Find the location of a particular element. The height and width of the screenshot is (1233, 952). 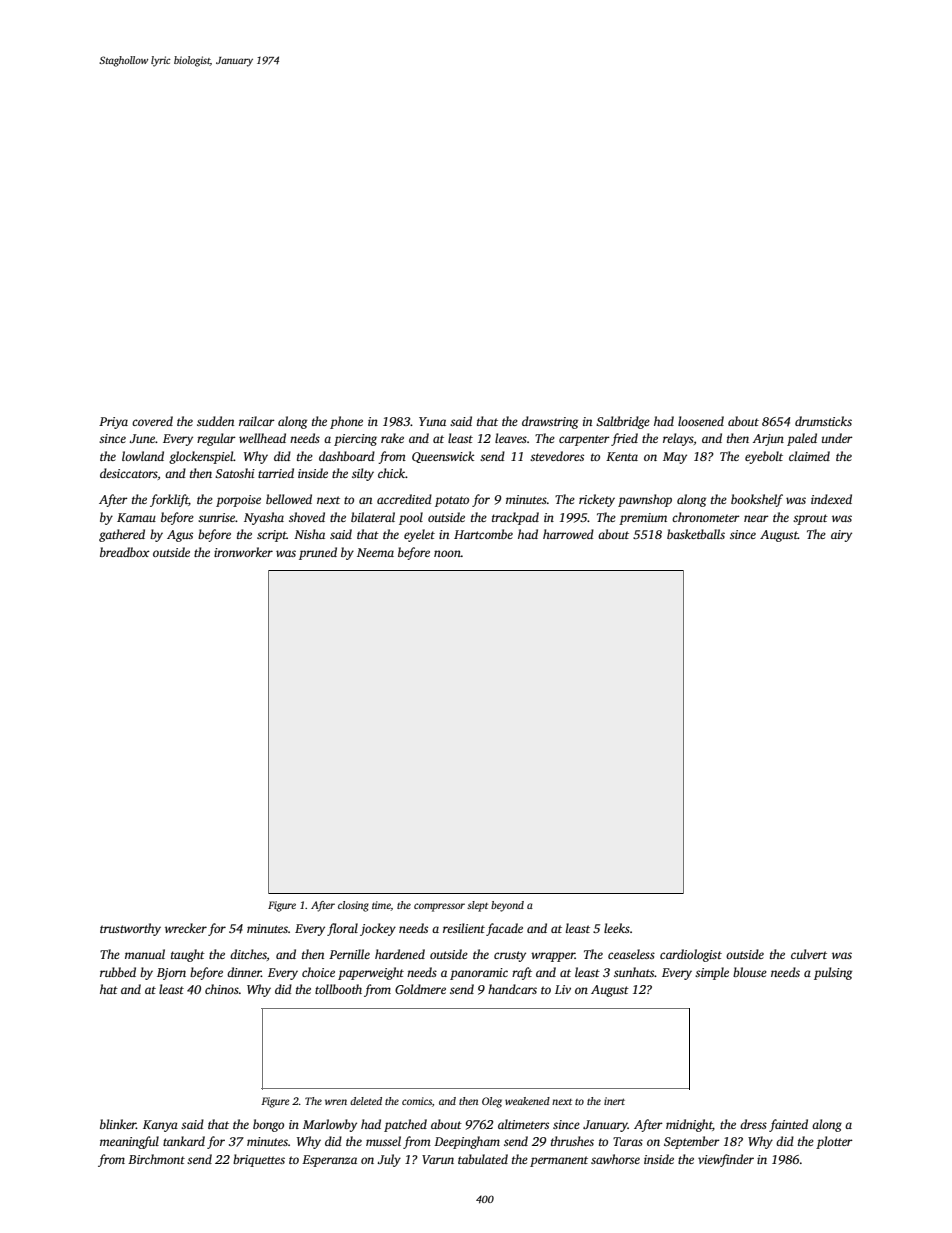

loosened is located at coordinates (701, 421).
